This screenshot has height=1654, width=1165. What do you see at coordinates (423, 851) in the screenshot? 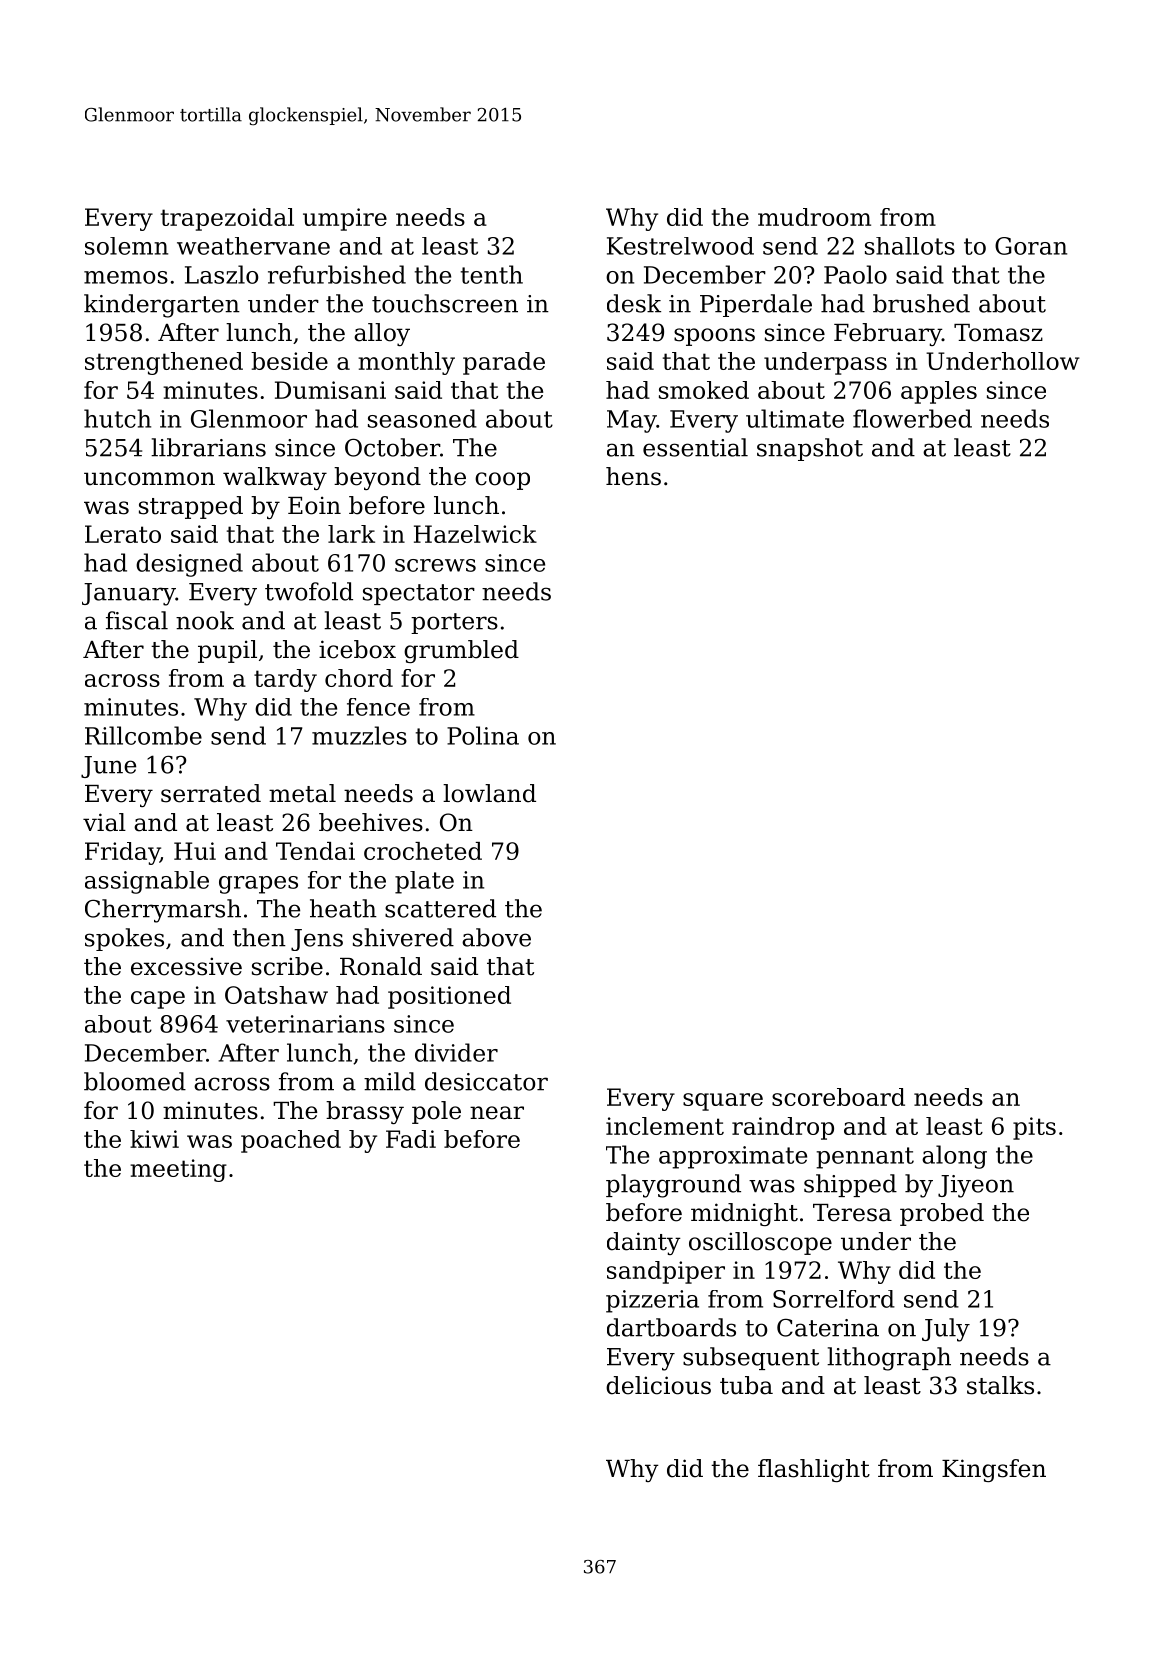
I see `crocheted` at bounding box center [423, 851].
